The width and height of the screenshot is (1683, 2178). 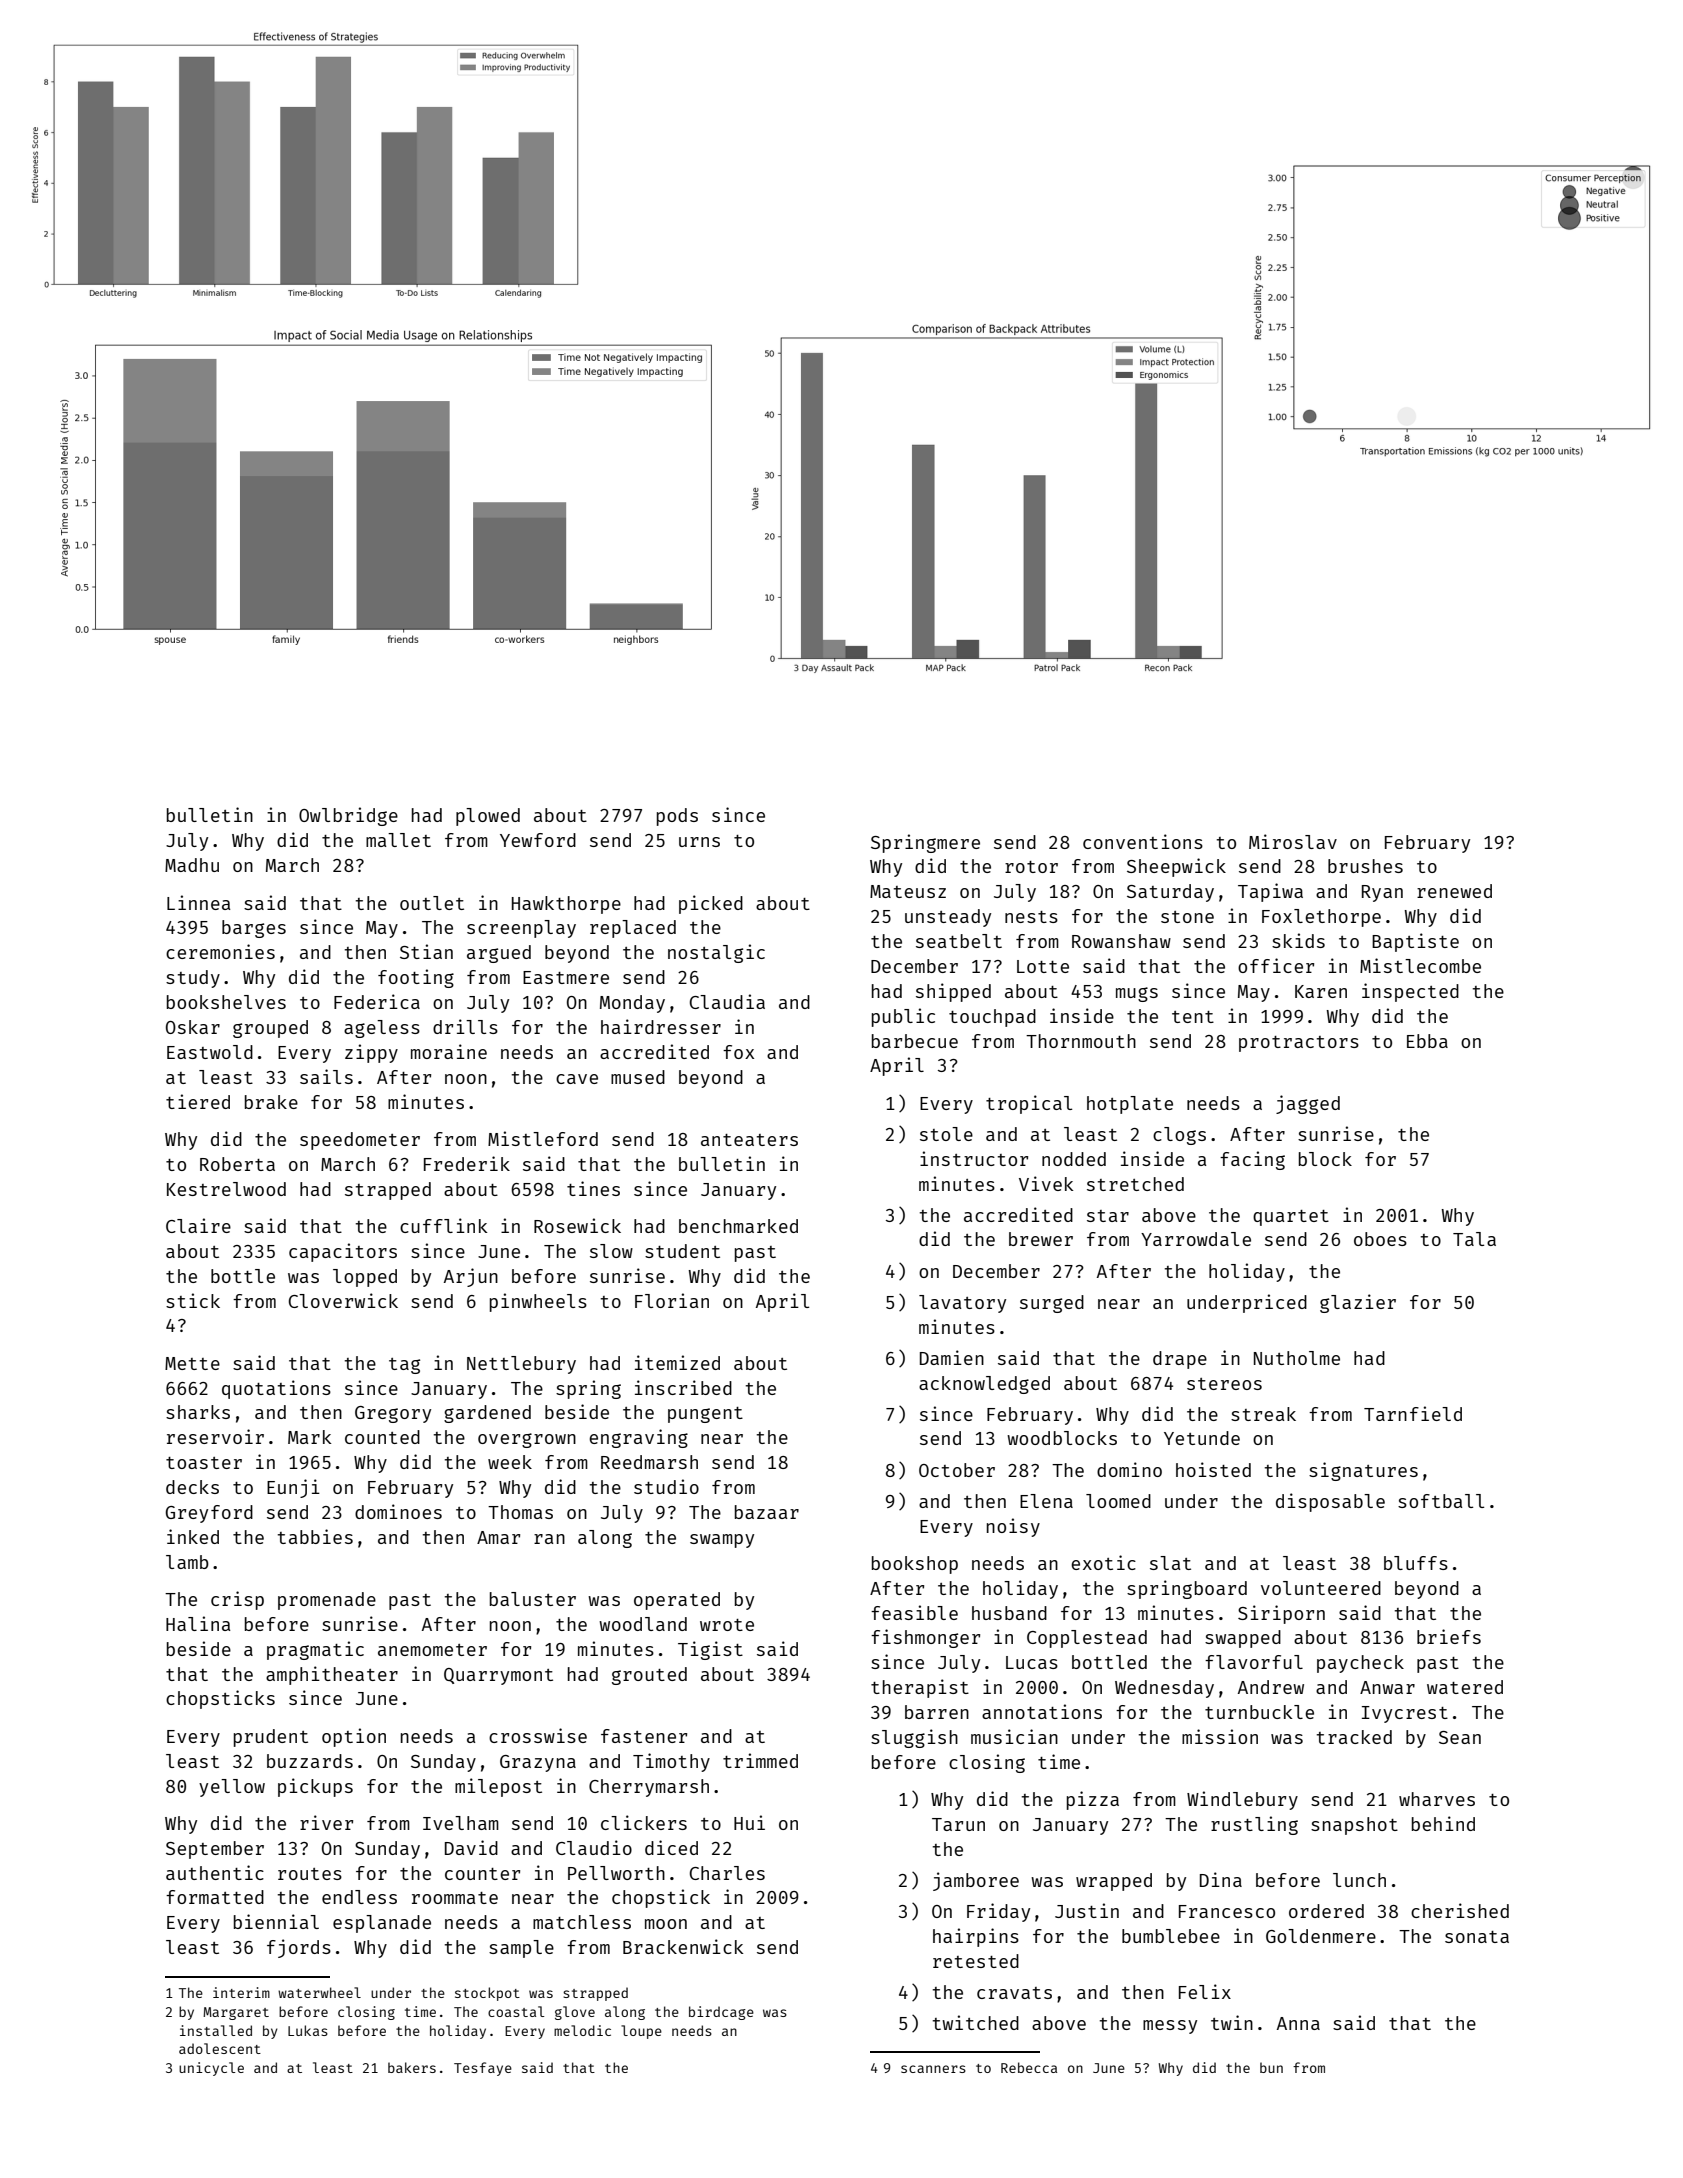 What do you see at coordinates (488, 817) in the screenshot?
I see `plowed` at bounding box center [488, 817].
